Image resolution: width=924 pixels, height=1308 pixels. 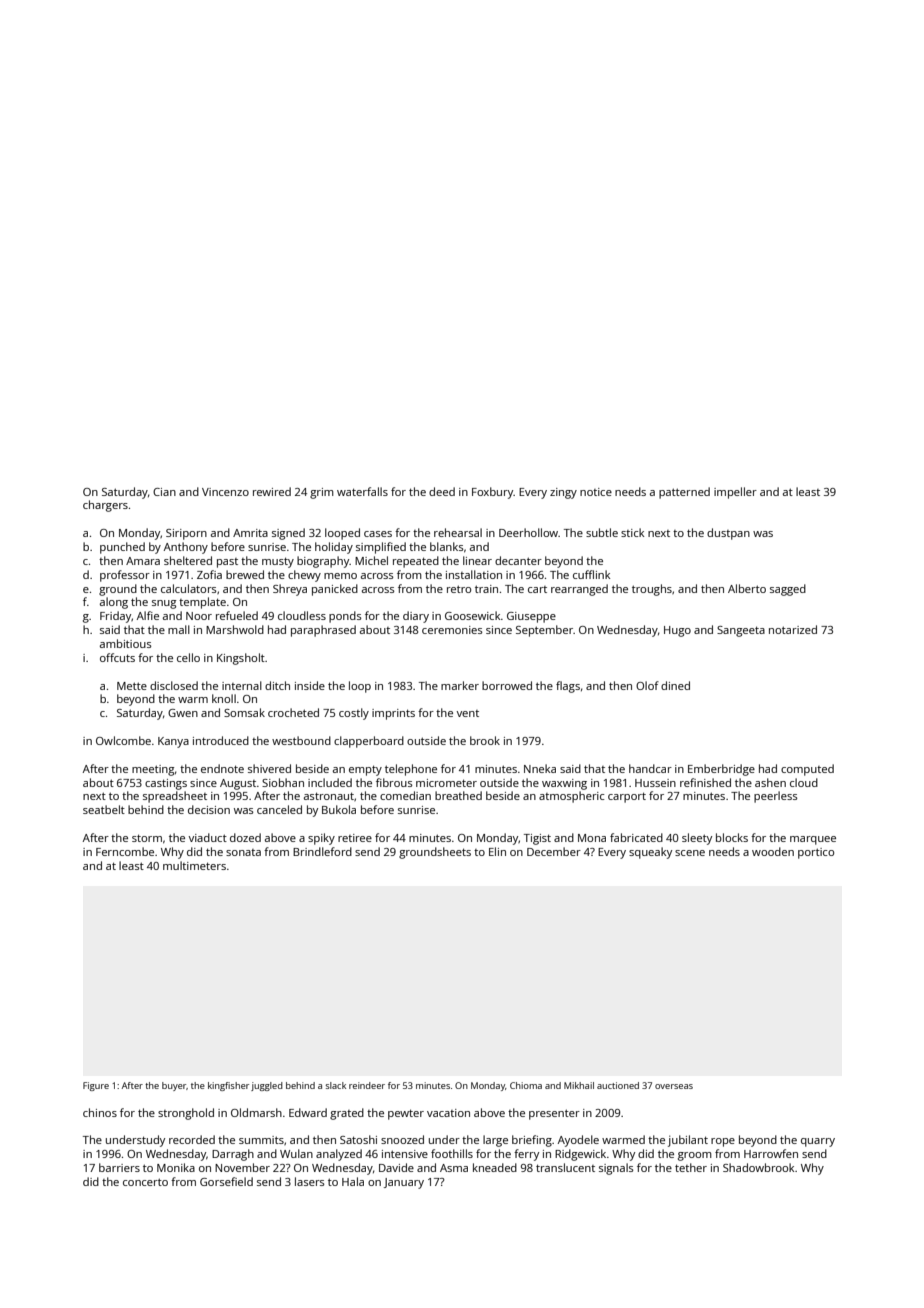 I want to click on Deerhollow, so click(x=528, y=532).
